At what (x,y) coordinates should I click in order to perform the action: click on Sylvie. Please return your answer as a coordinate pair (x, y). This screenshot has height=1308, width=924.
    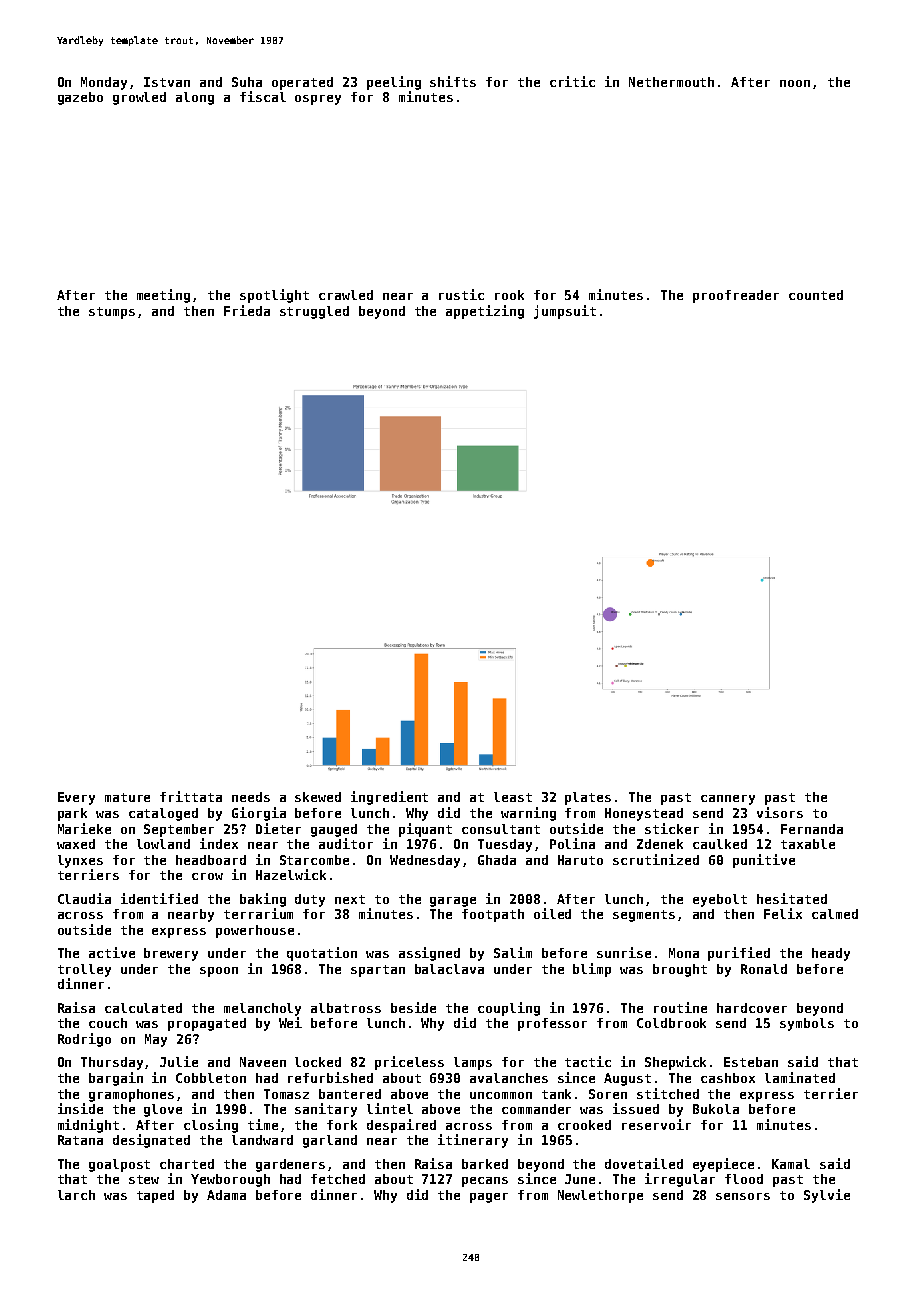
    Looking at the image, I should click on (827, 1196).
